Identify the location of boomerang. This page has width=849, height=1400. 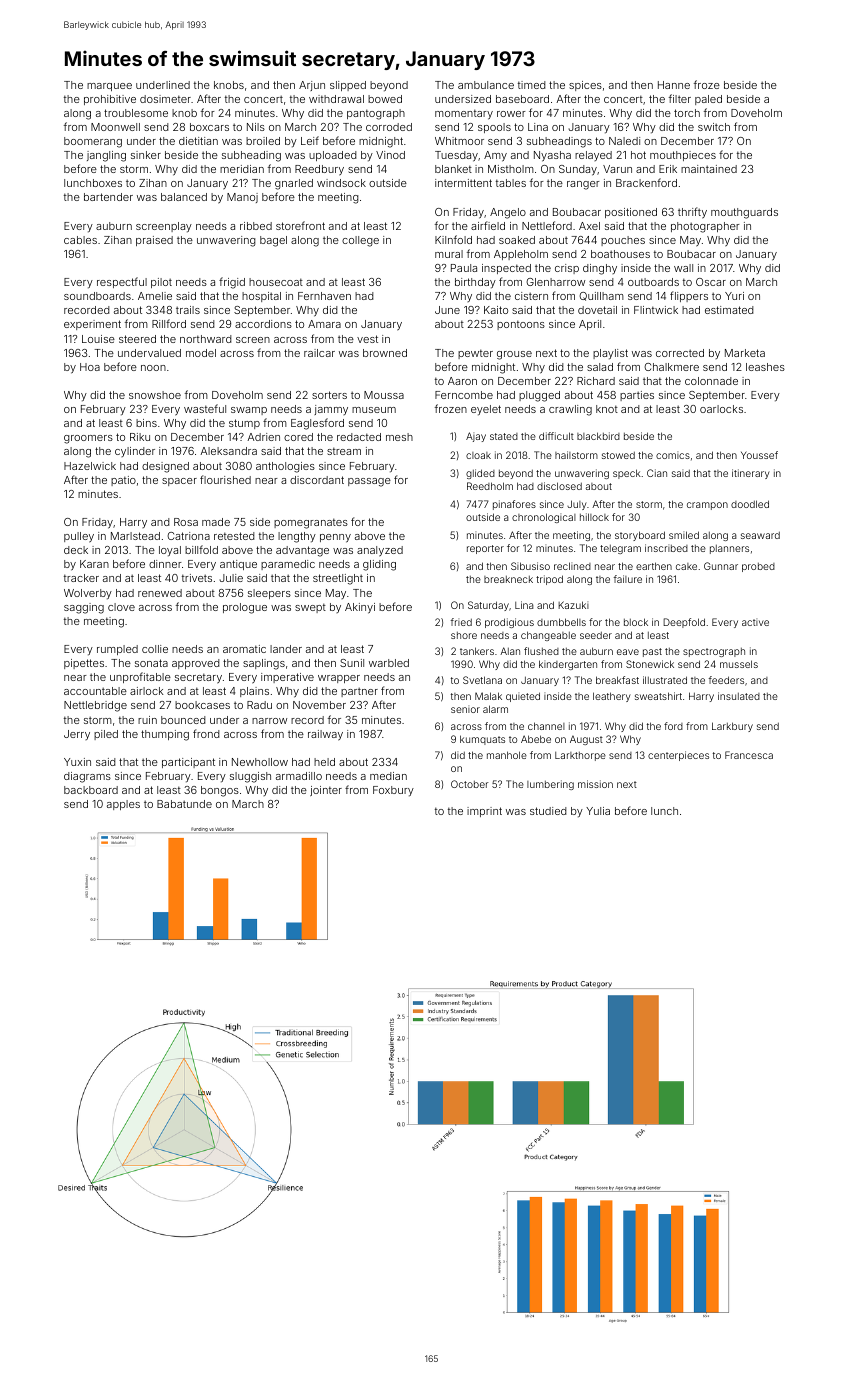
(93, 142).
